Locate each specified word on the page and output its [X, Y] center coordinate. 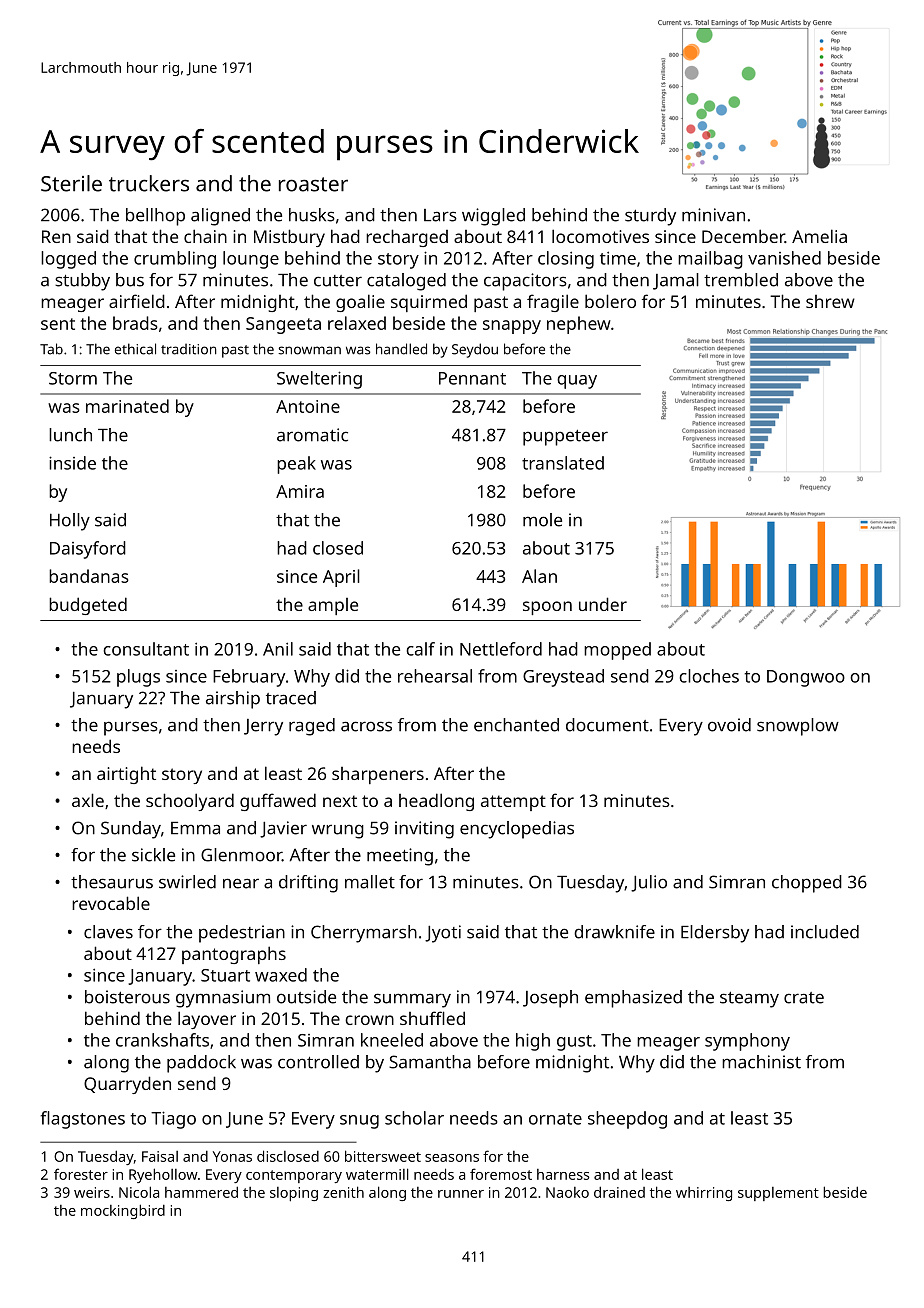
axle [88, 800]
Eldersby [715, 934]
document [607, 725]
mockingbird [123, 1211]
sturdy [650, 217]
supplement [778, 1194]
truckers [149, 183]
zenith [343, 1192]
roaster [313, 184]
